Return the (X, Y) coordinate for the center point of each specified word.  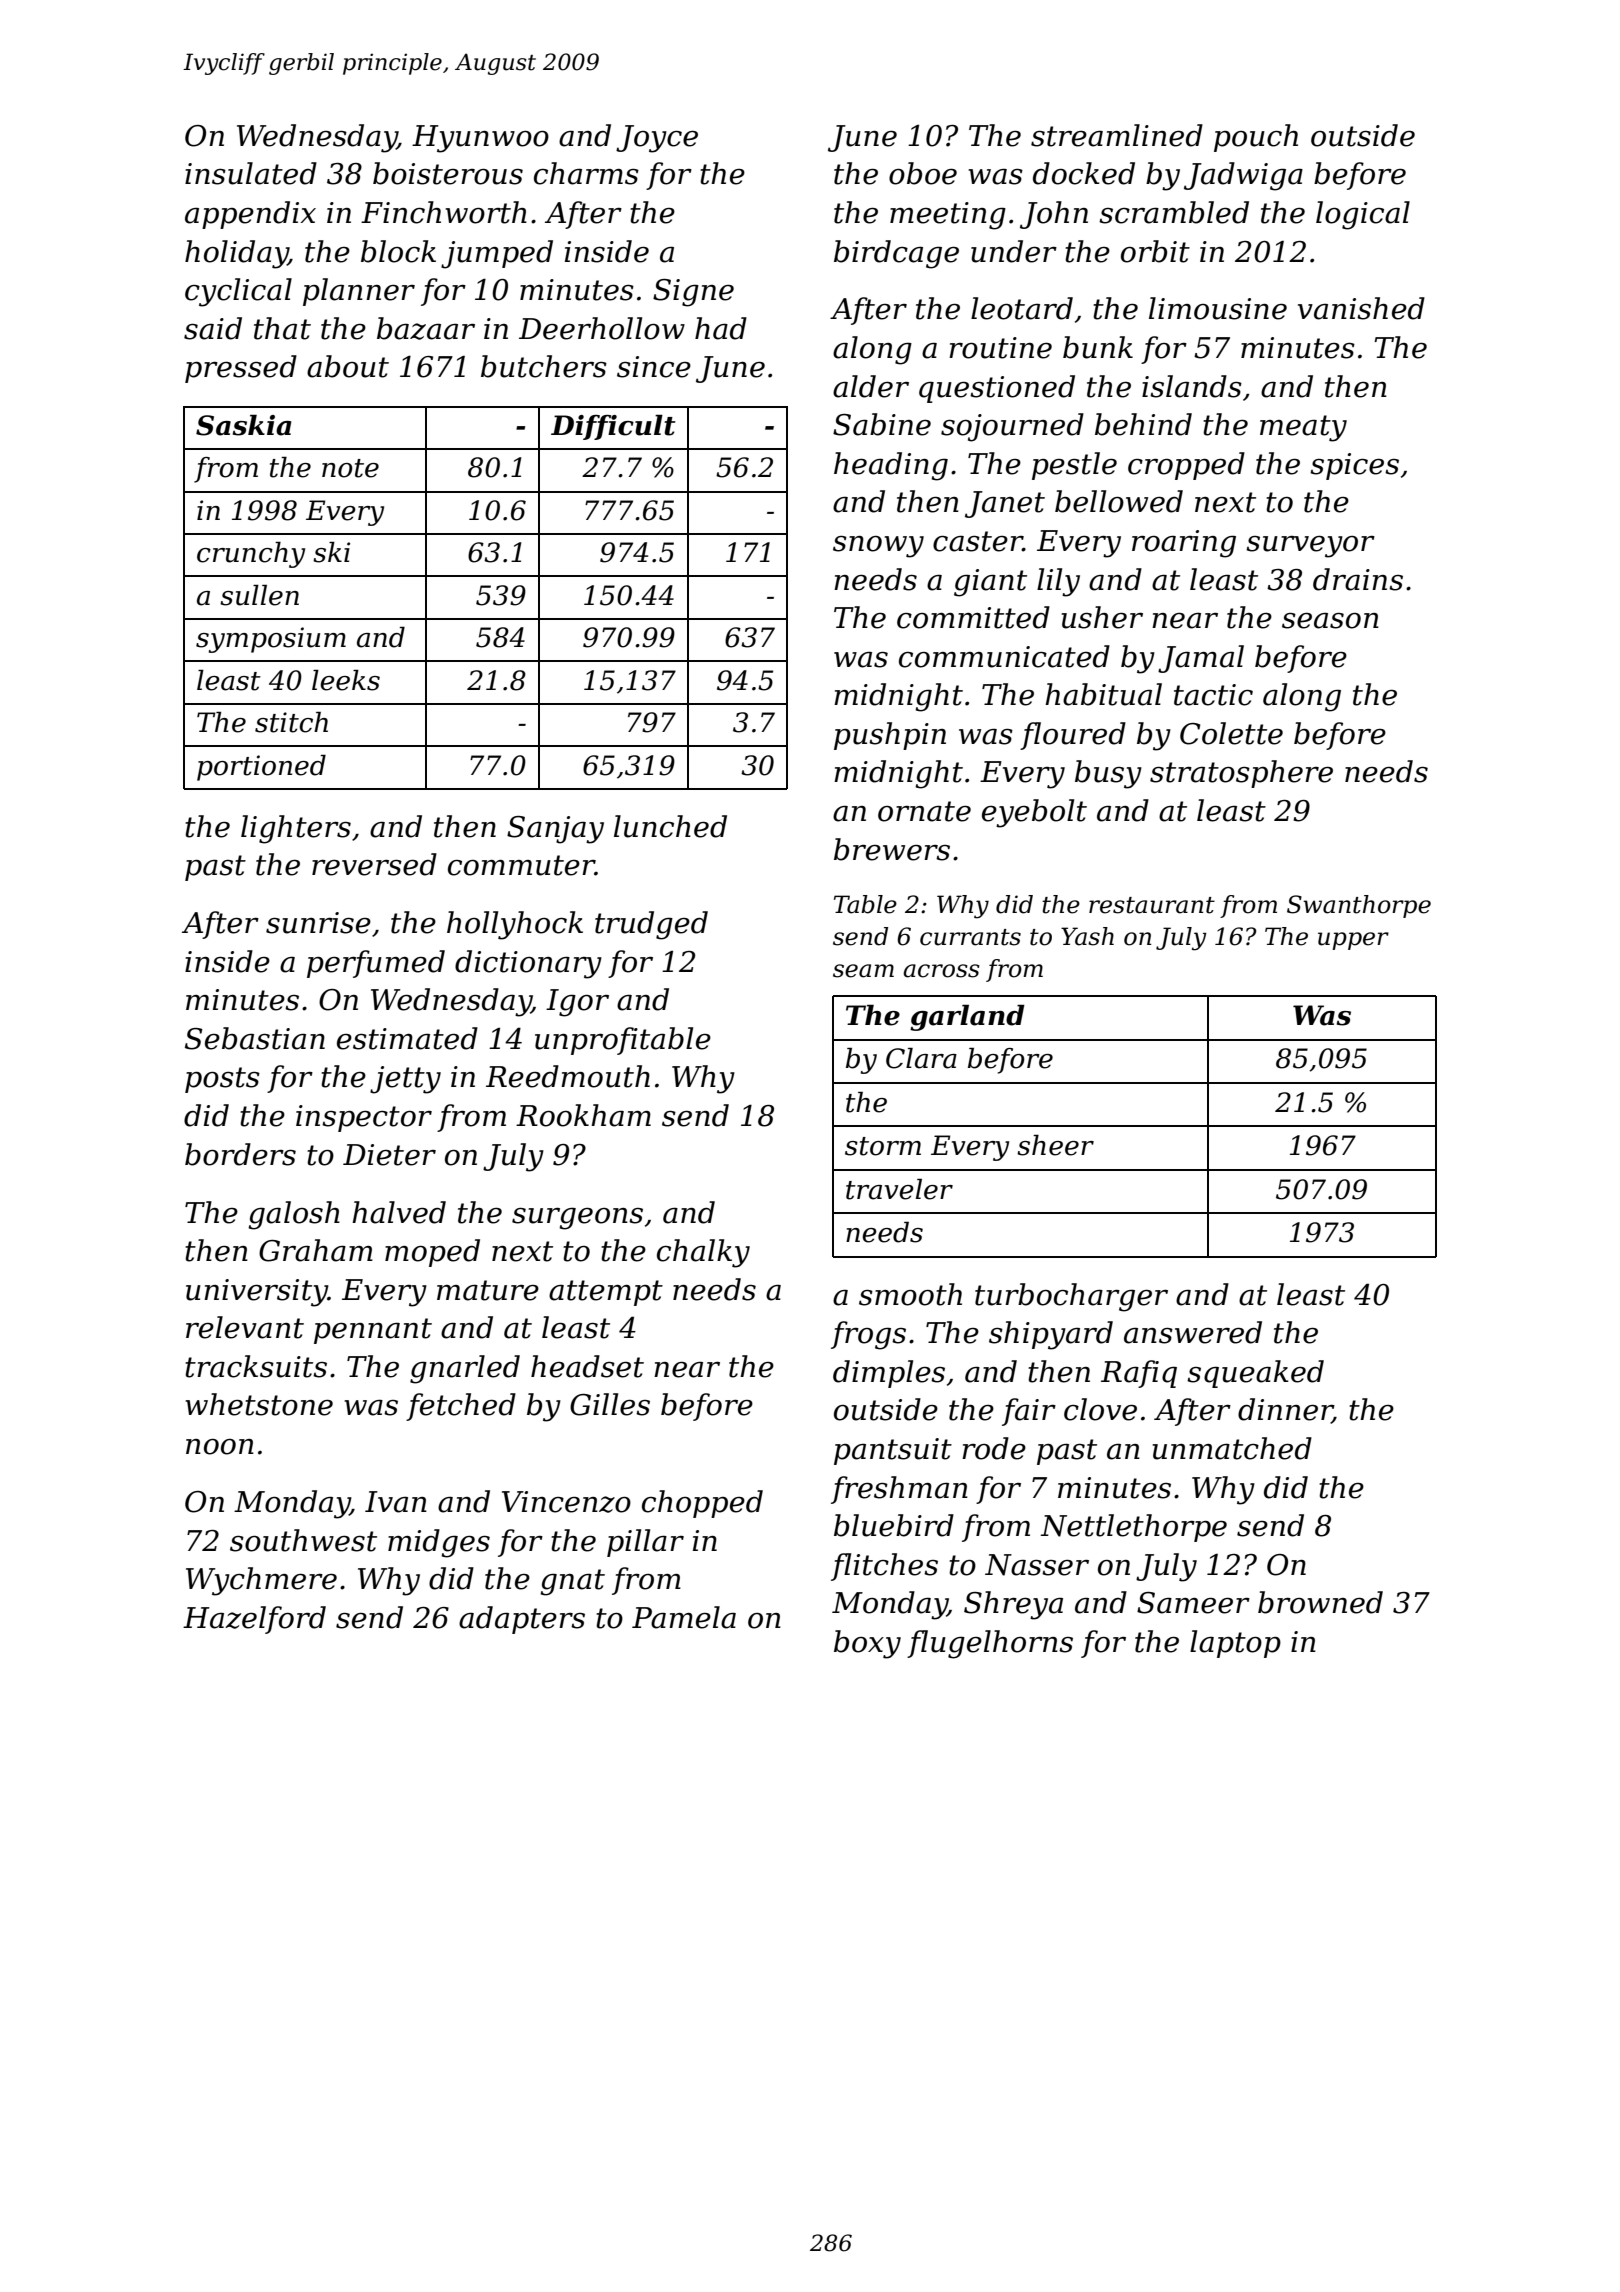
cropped (1186, 466)
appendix (250, 215)
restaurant (1152, 905)
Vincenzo (566, 1502)
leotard (1022, 308)
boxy (867, 1644)
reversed (374, 864)
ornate (924, 811)
